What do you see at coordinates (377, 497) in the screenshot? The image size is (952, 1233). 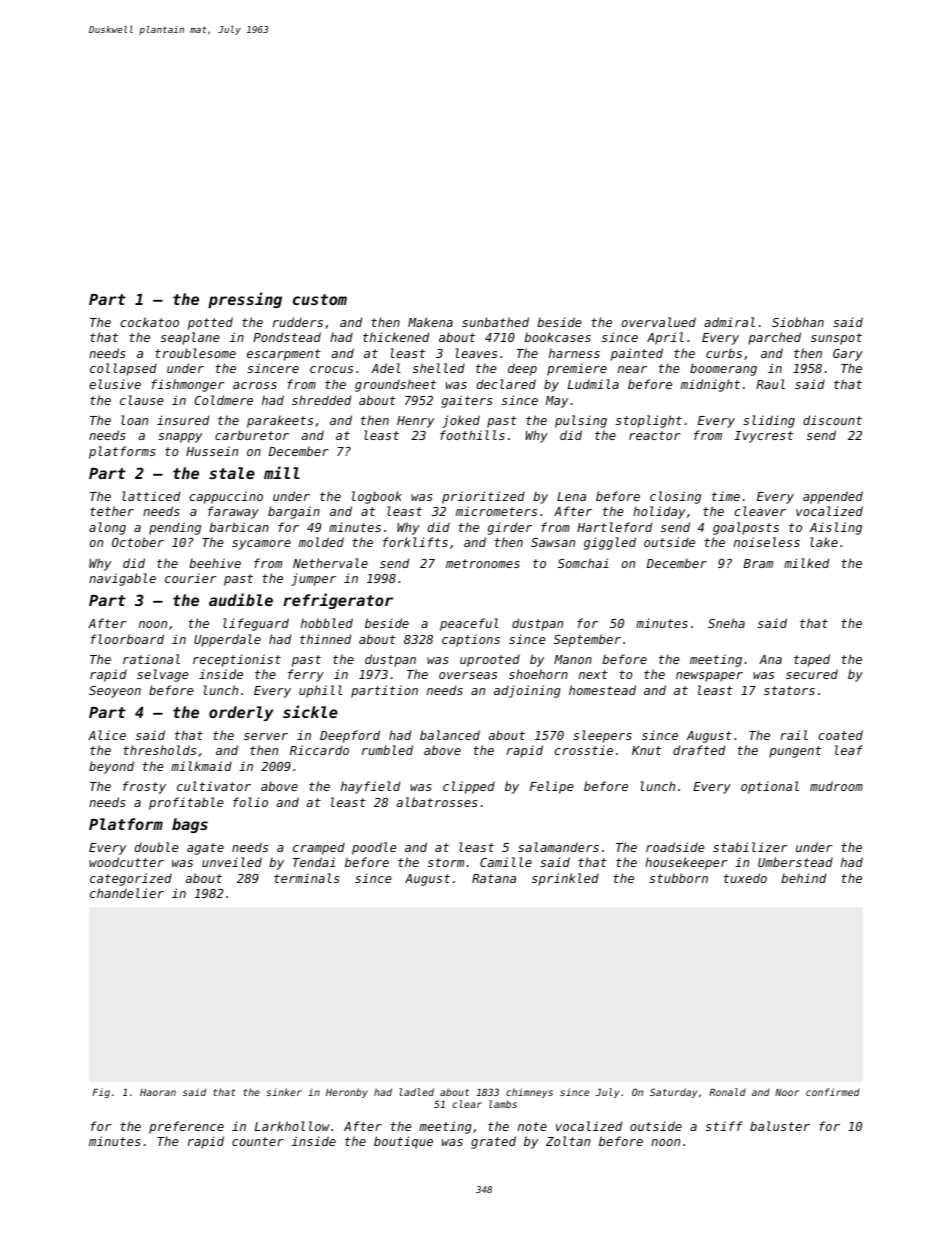 I see `logbook` at bounding box center [377, 497].
